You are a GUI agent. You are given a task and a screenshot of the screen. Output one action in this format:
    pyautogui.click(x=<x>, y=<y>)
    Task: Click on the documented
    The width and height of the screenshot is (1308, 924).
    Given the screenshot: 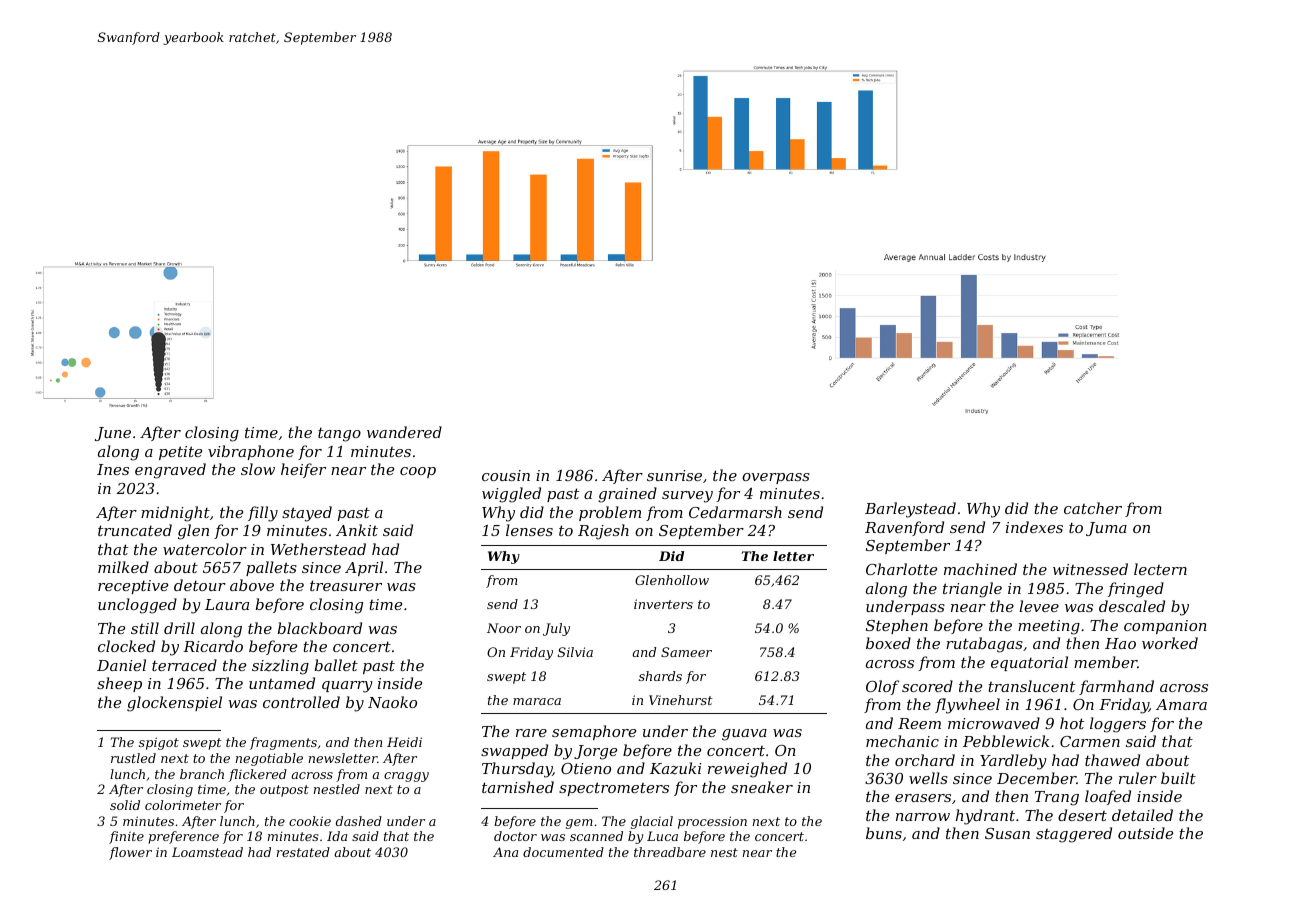 What is the action you would take?
    pyautogui.click(x=563, y=852)
